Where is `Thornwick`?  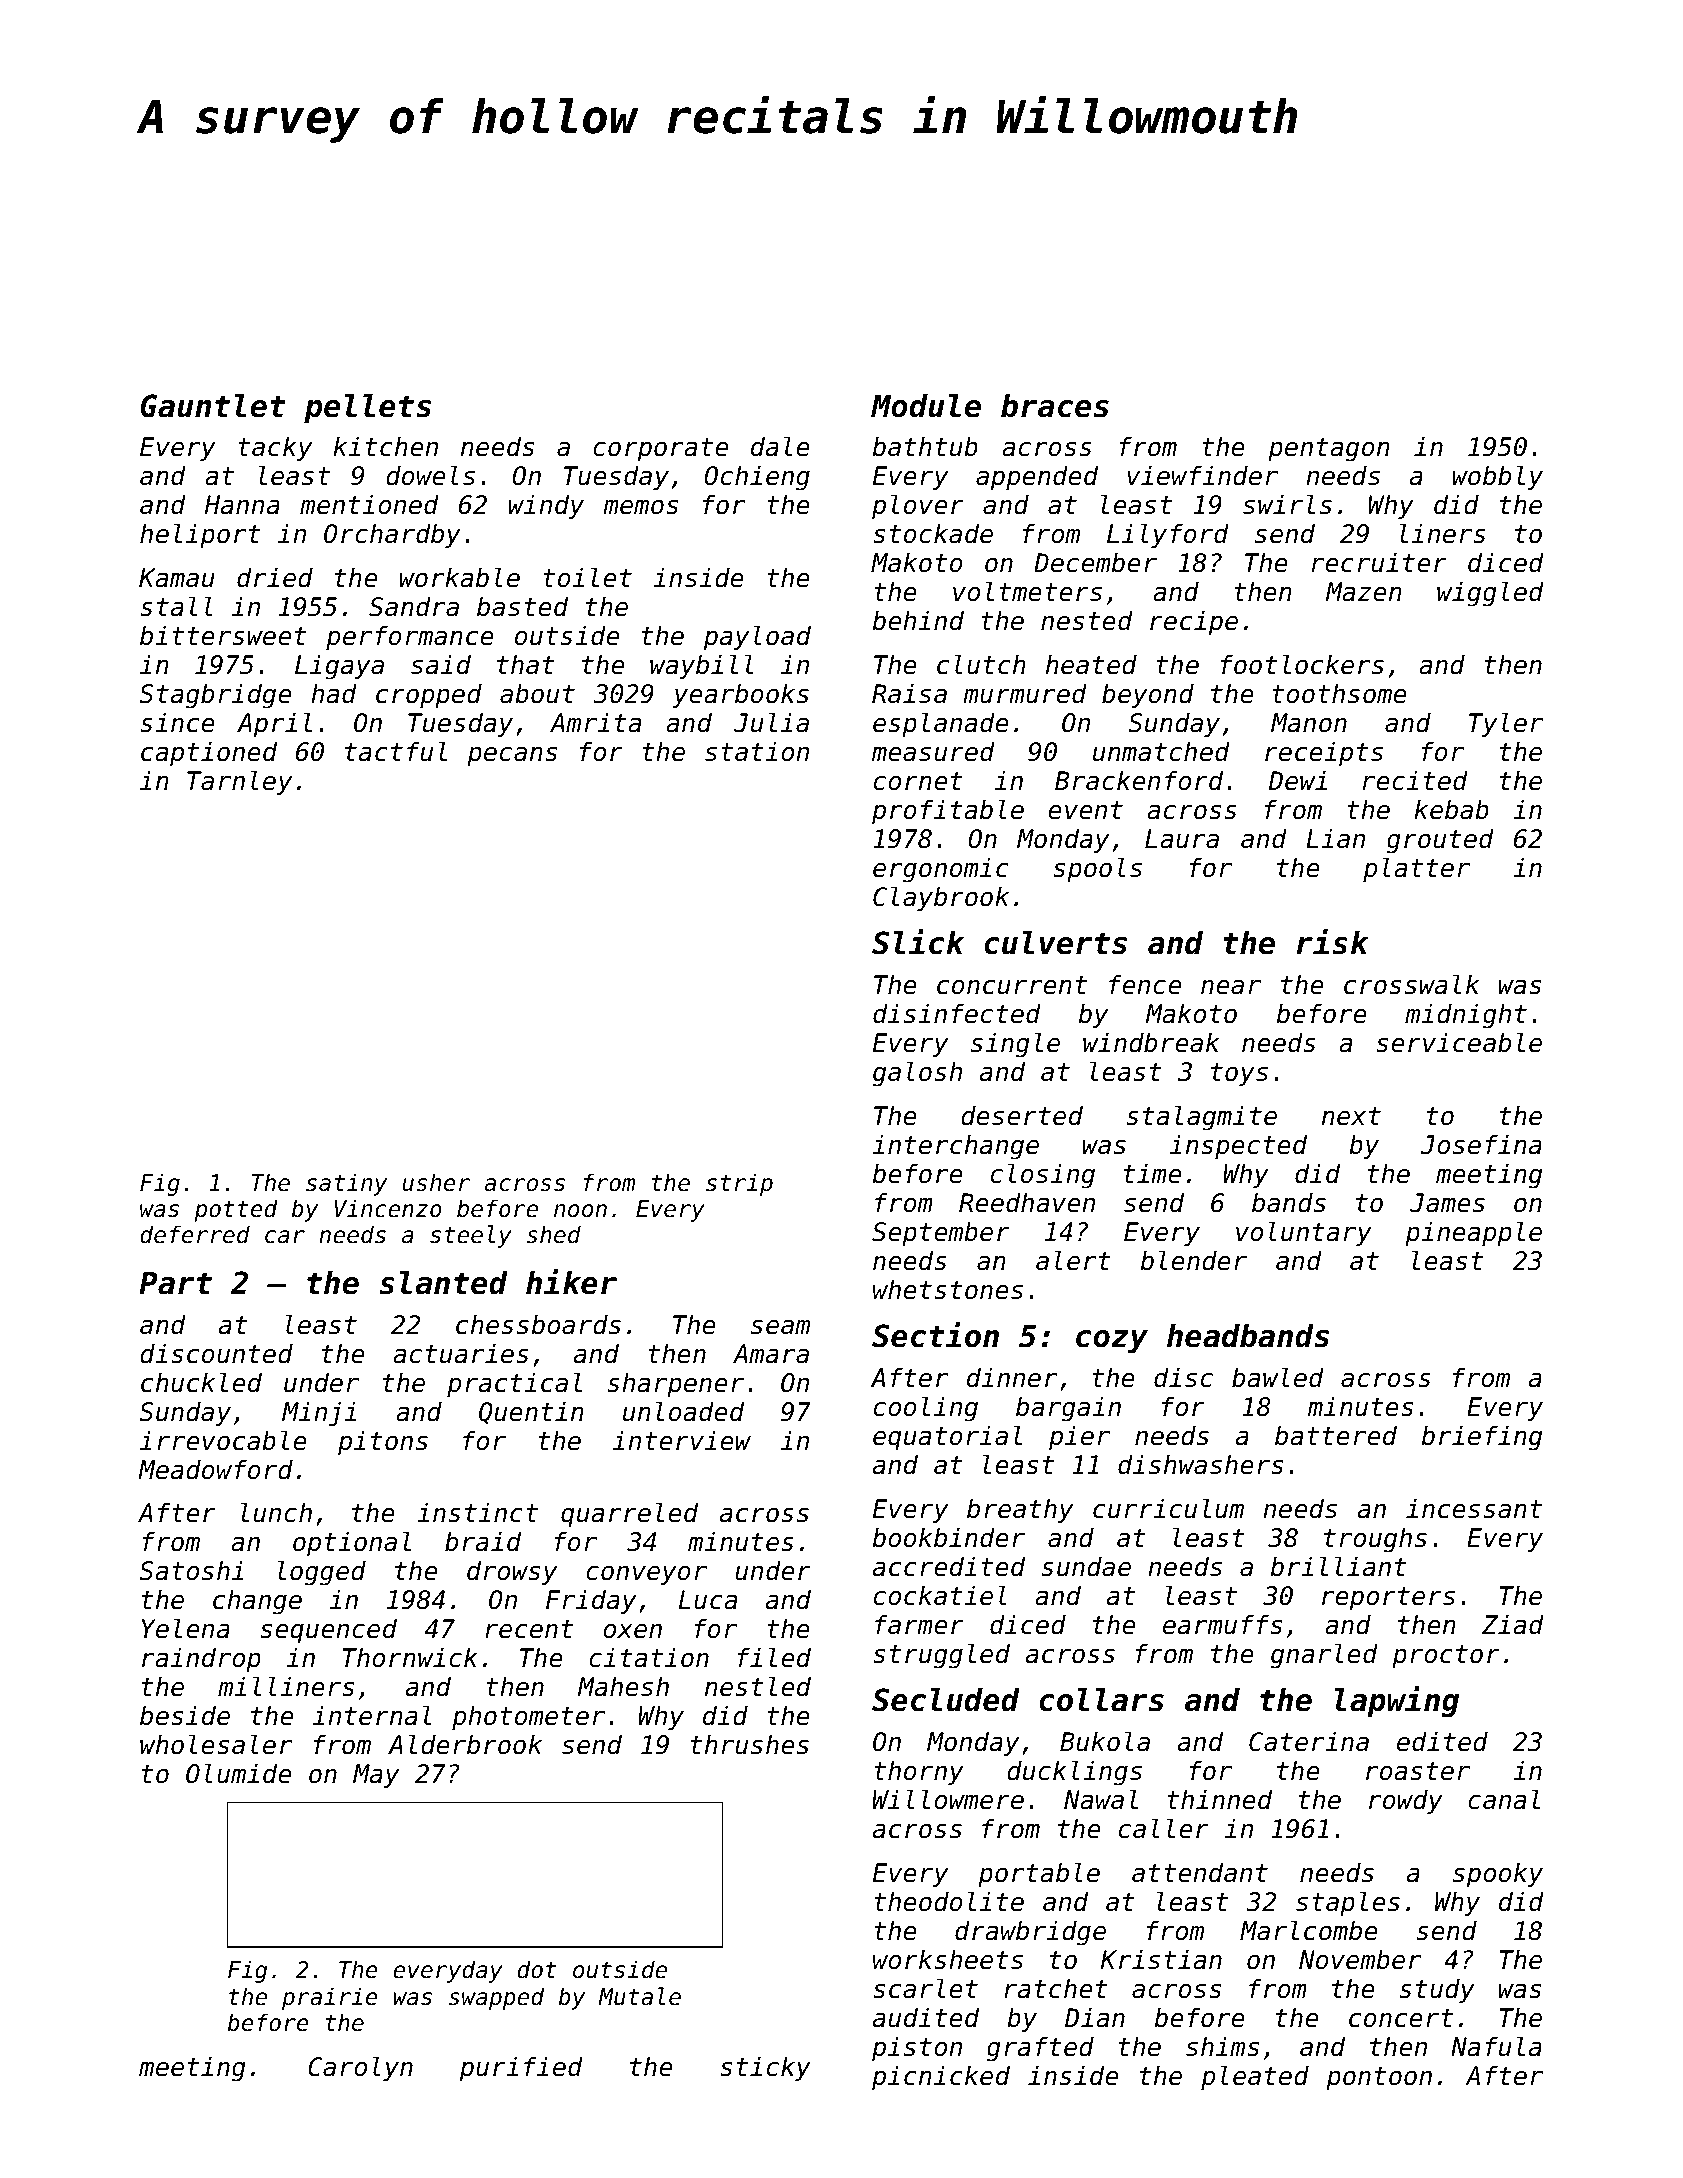
Thornwick is located at coordinates (410, 1657).
